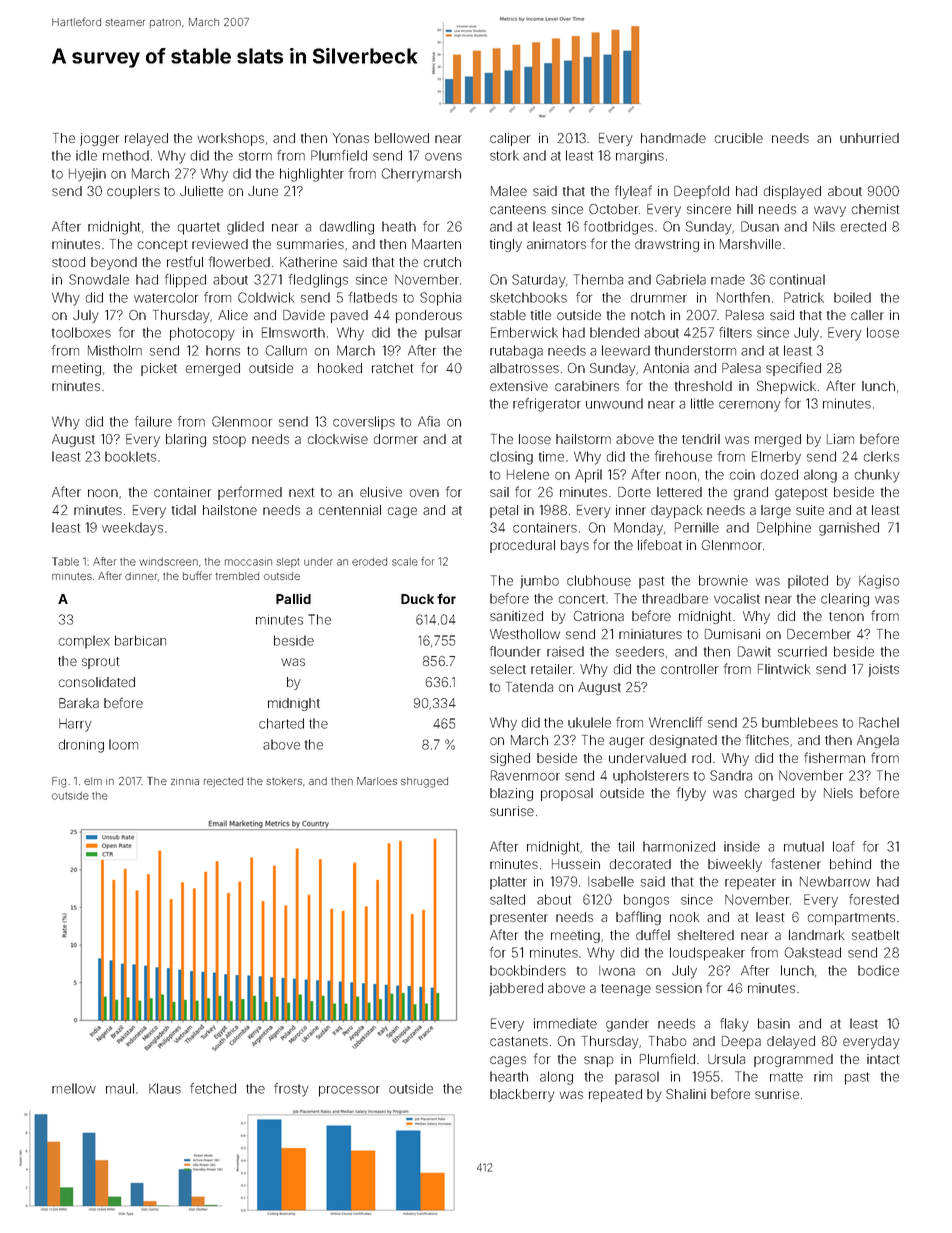 The width and height of the document is (952, 1233). I want to click on fetched, so click(213, 1088).
